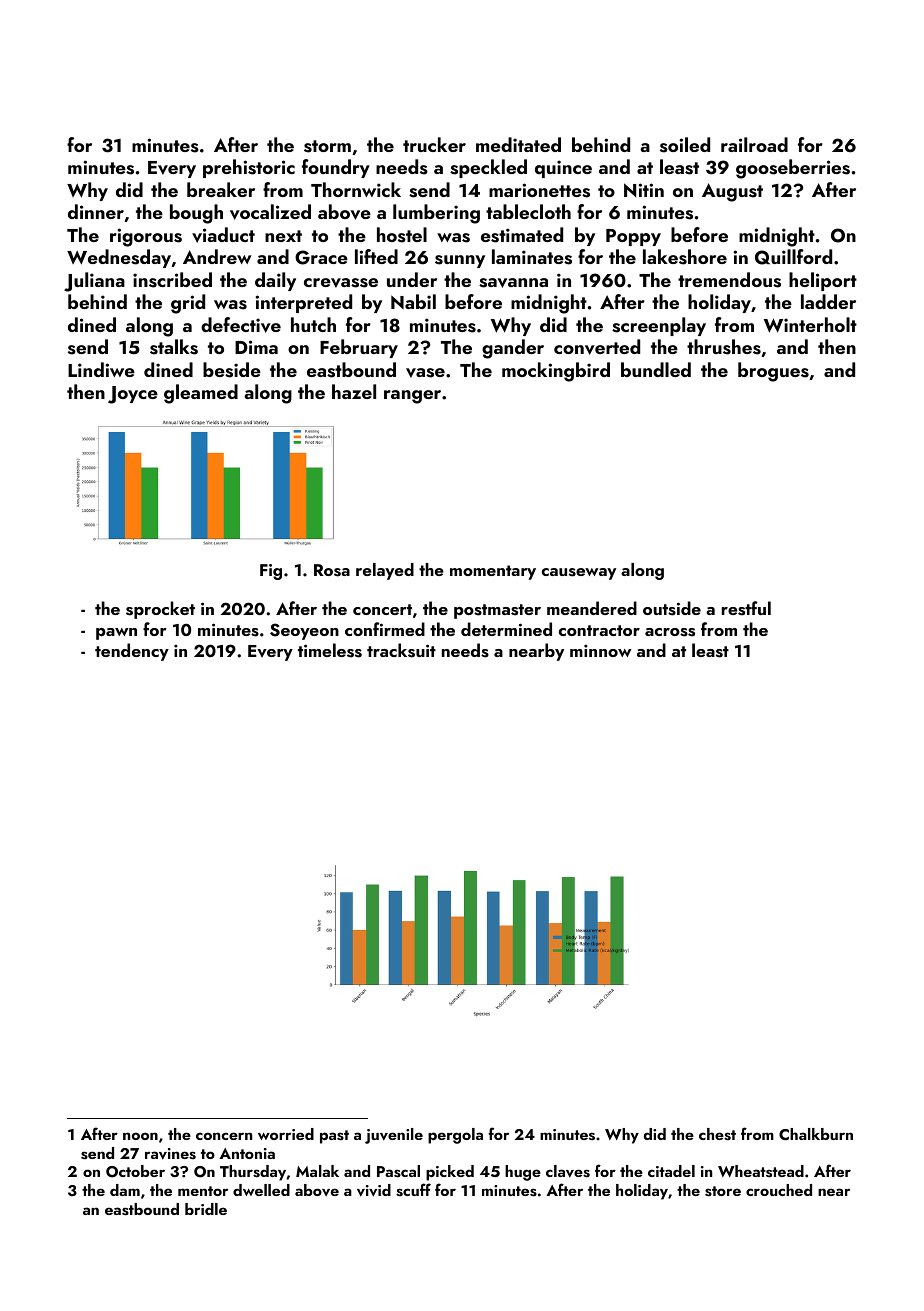  Describe the element at coordinates (816, 1134) in the document. I see `Chalkburn` at that location.
